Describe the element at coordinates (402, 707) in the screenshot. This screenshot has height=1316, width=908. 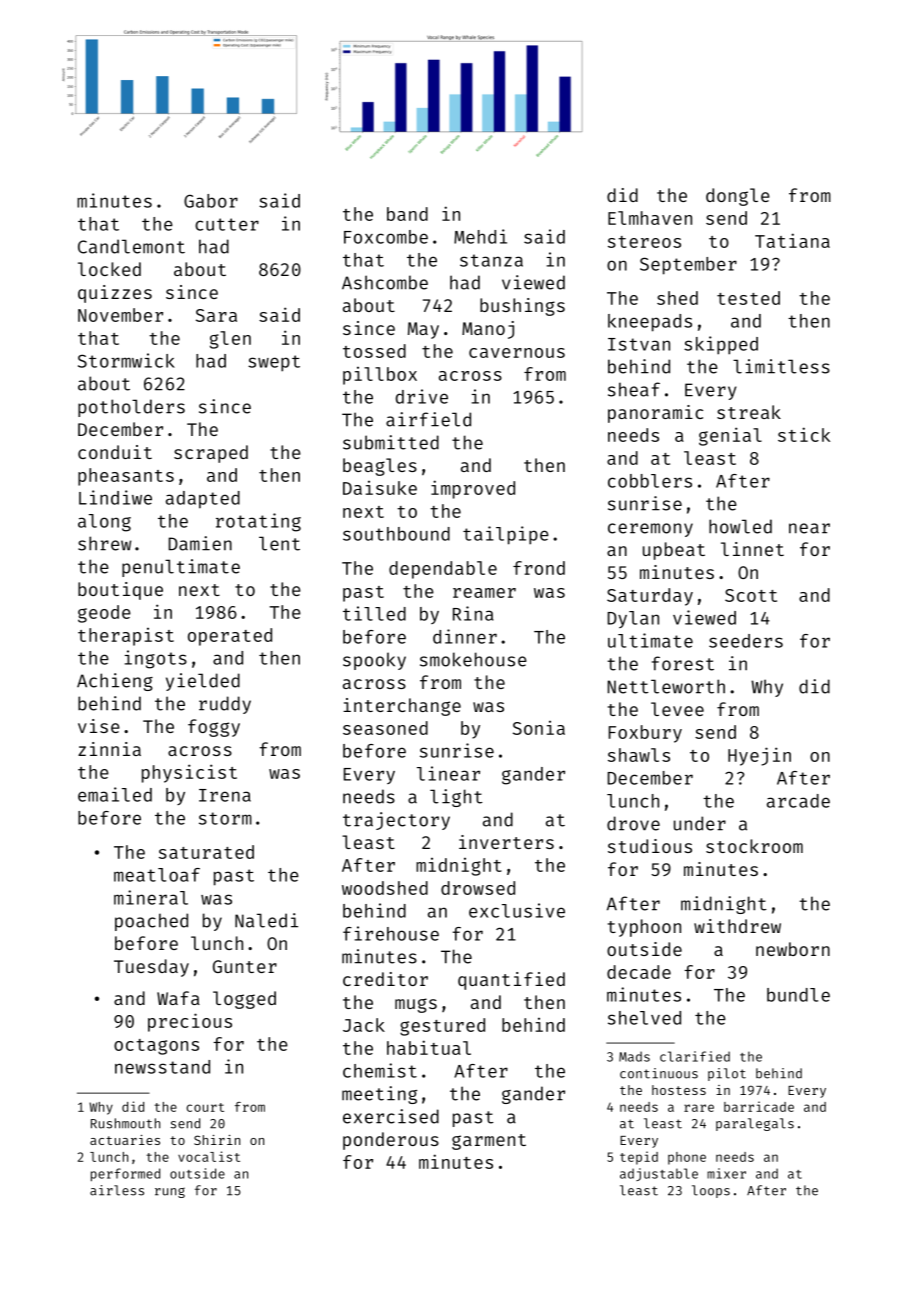
I see `interchange` at that location.
